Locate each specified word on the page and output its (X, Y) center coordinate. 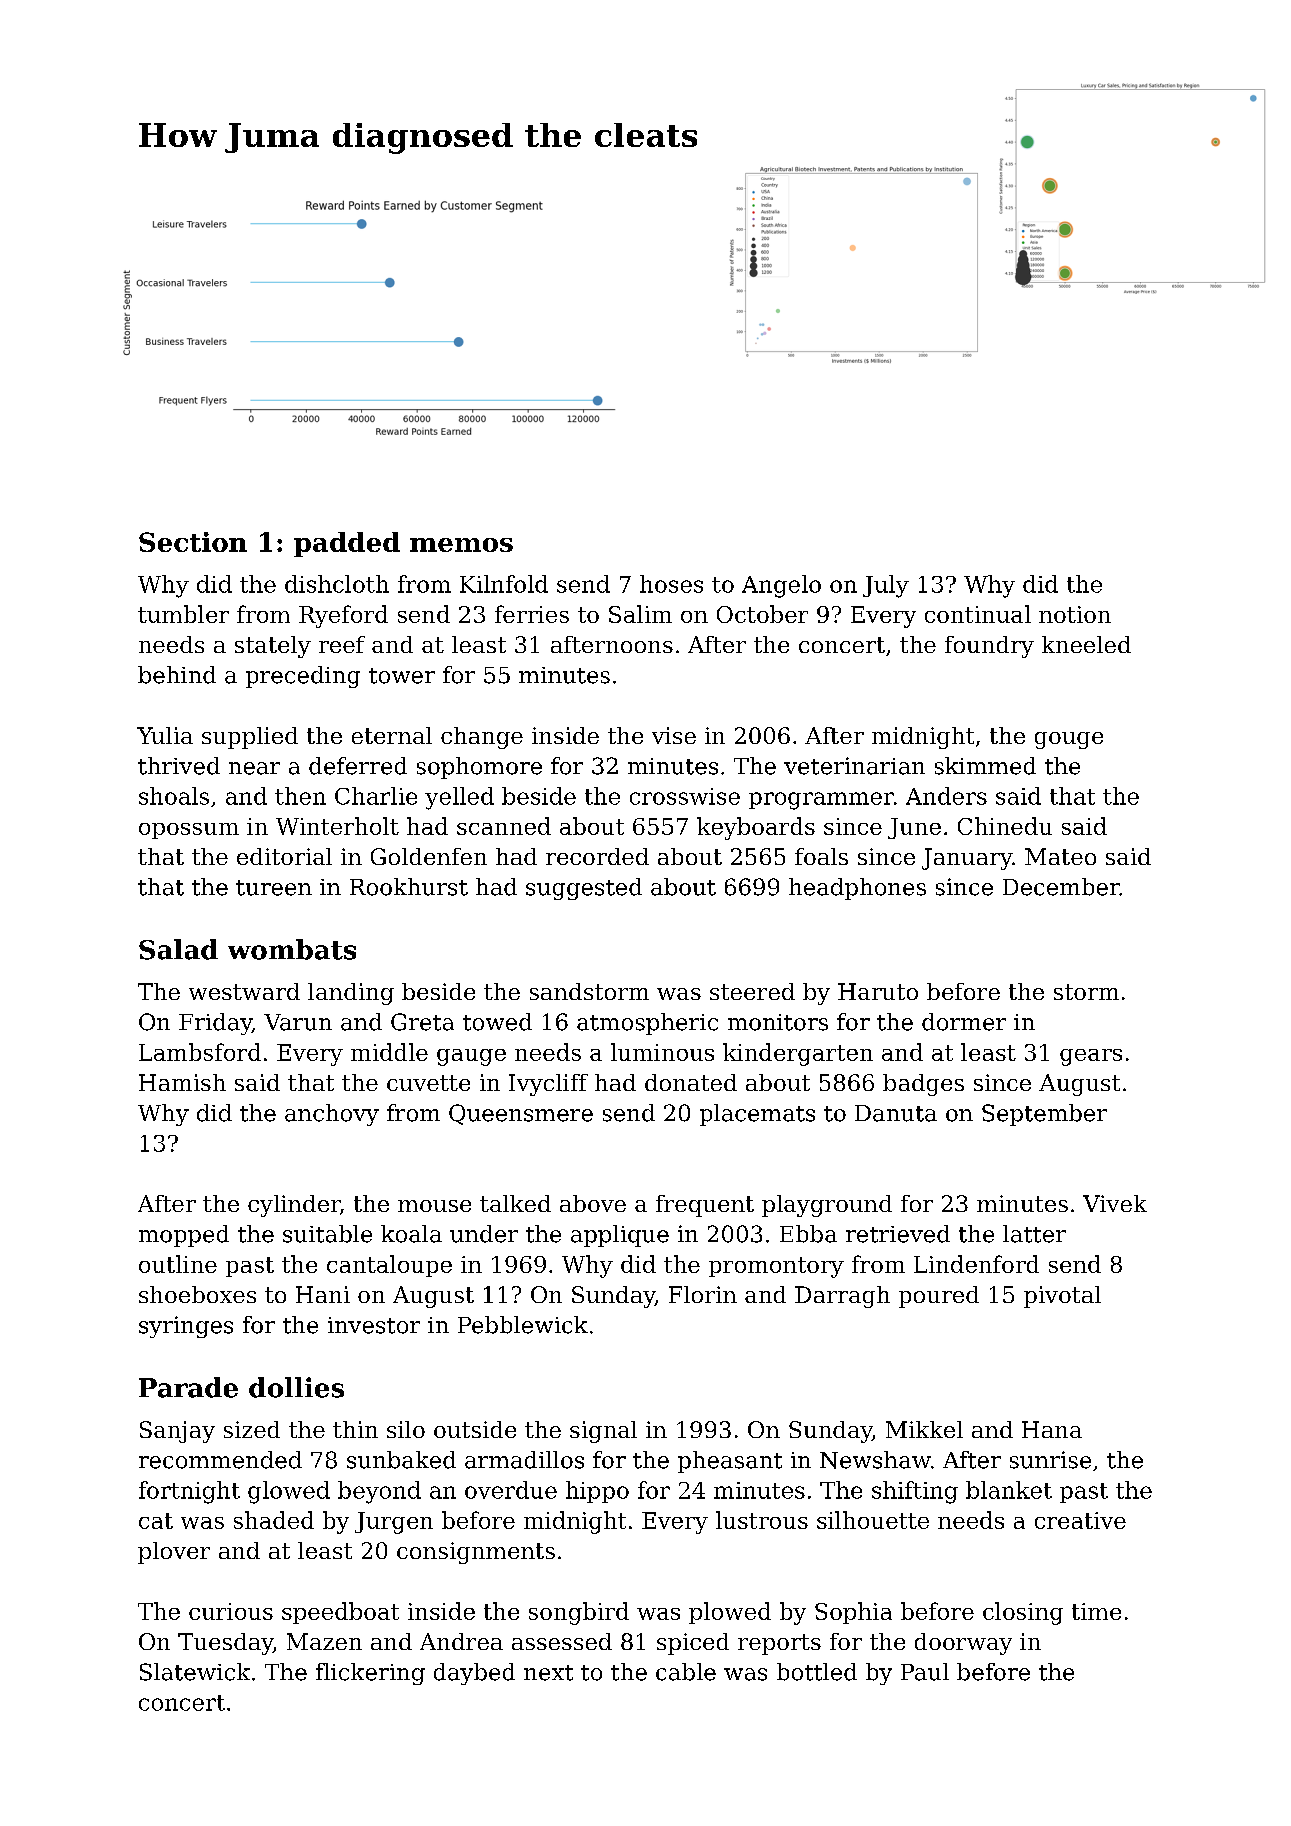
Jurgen (394, 1523)
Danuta (896, 1113)
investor (374, 1325)
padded (347, 544)
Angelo (781, 586)
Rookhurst (409, 887)
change (482, 738)
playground (827, 1206)
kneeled (1086, 644)
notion (1075, 614)
